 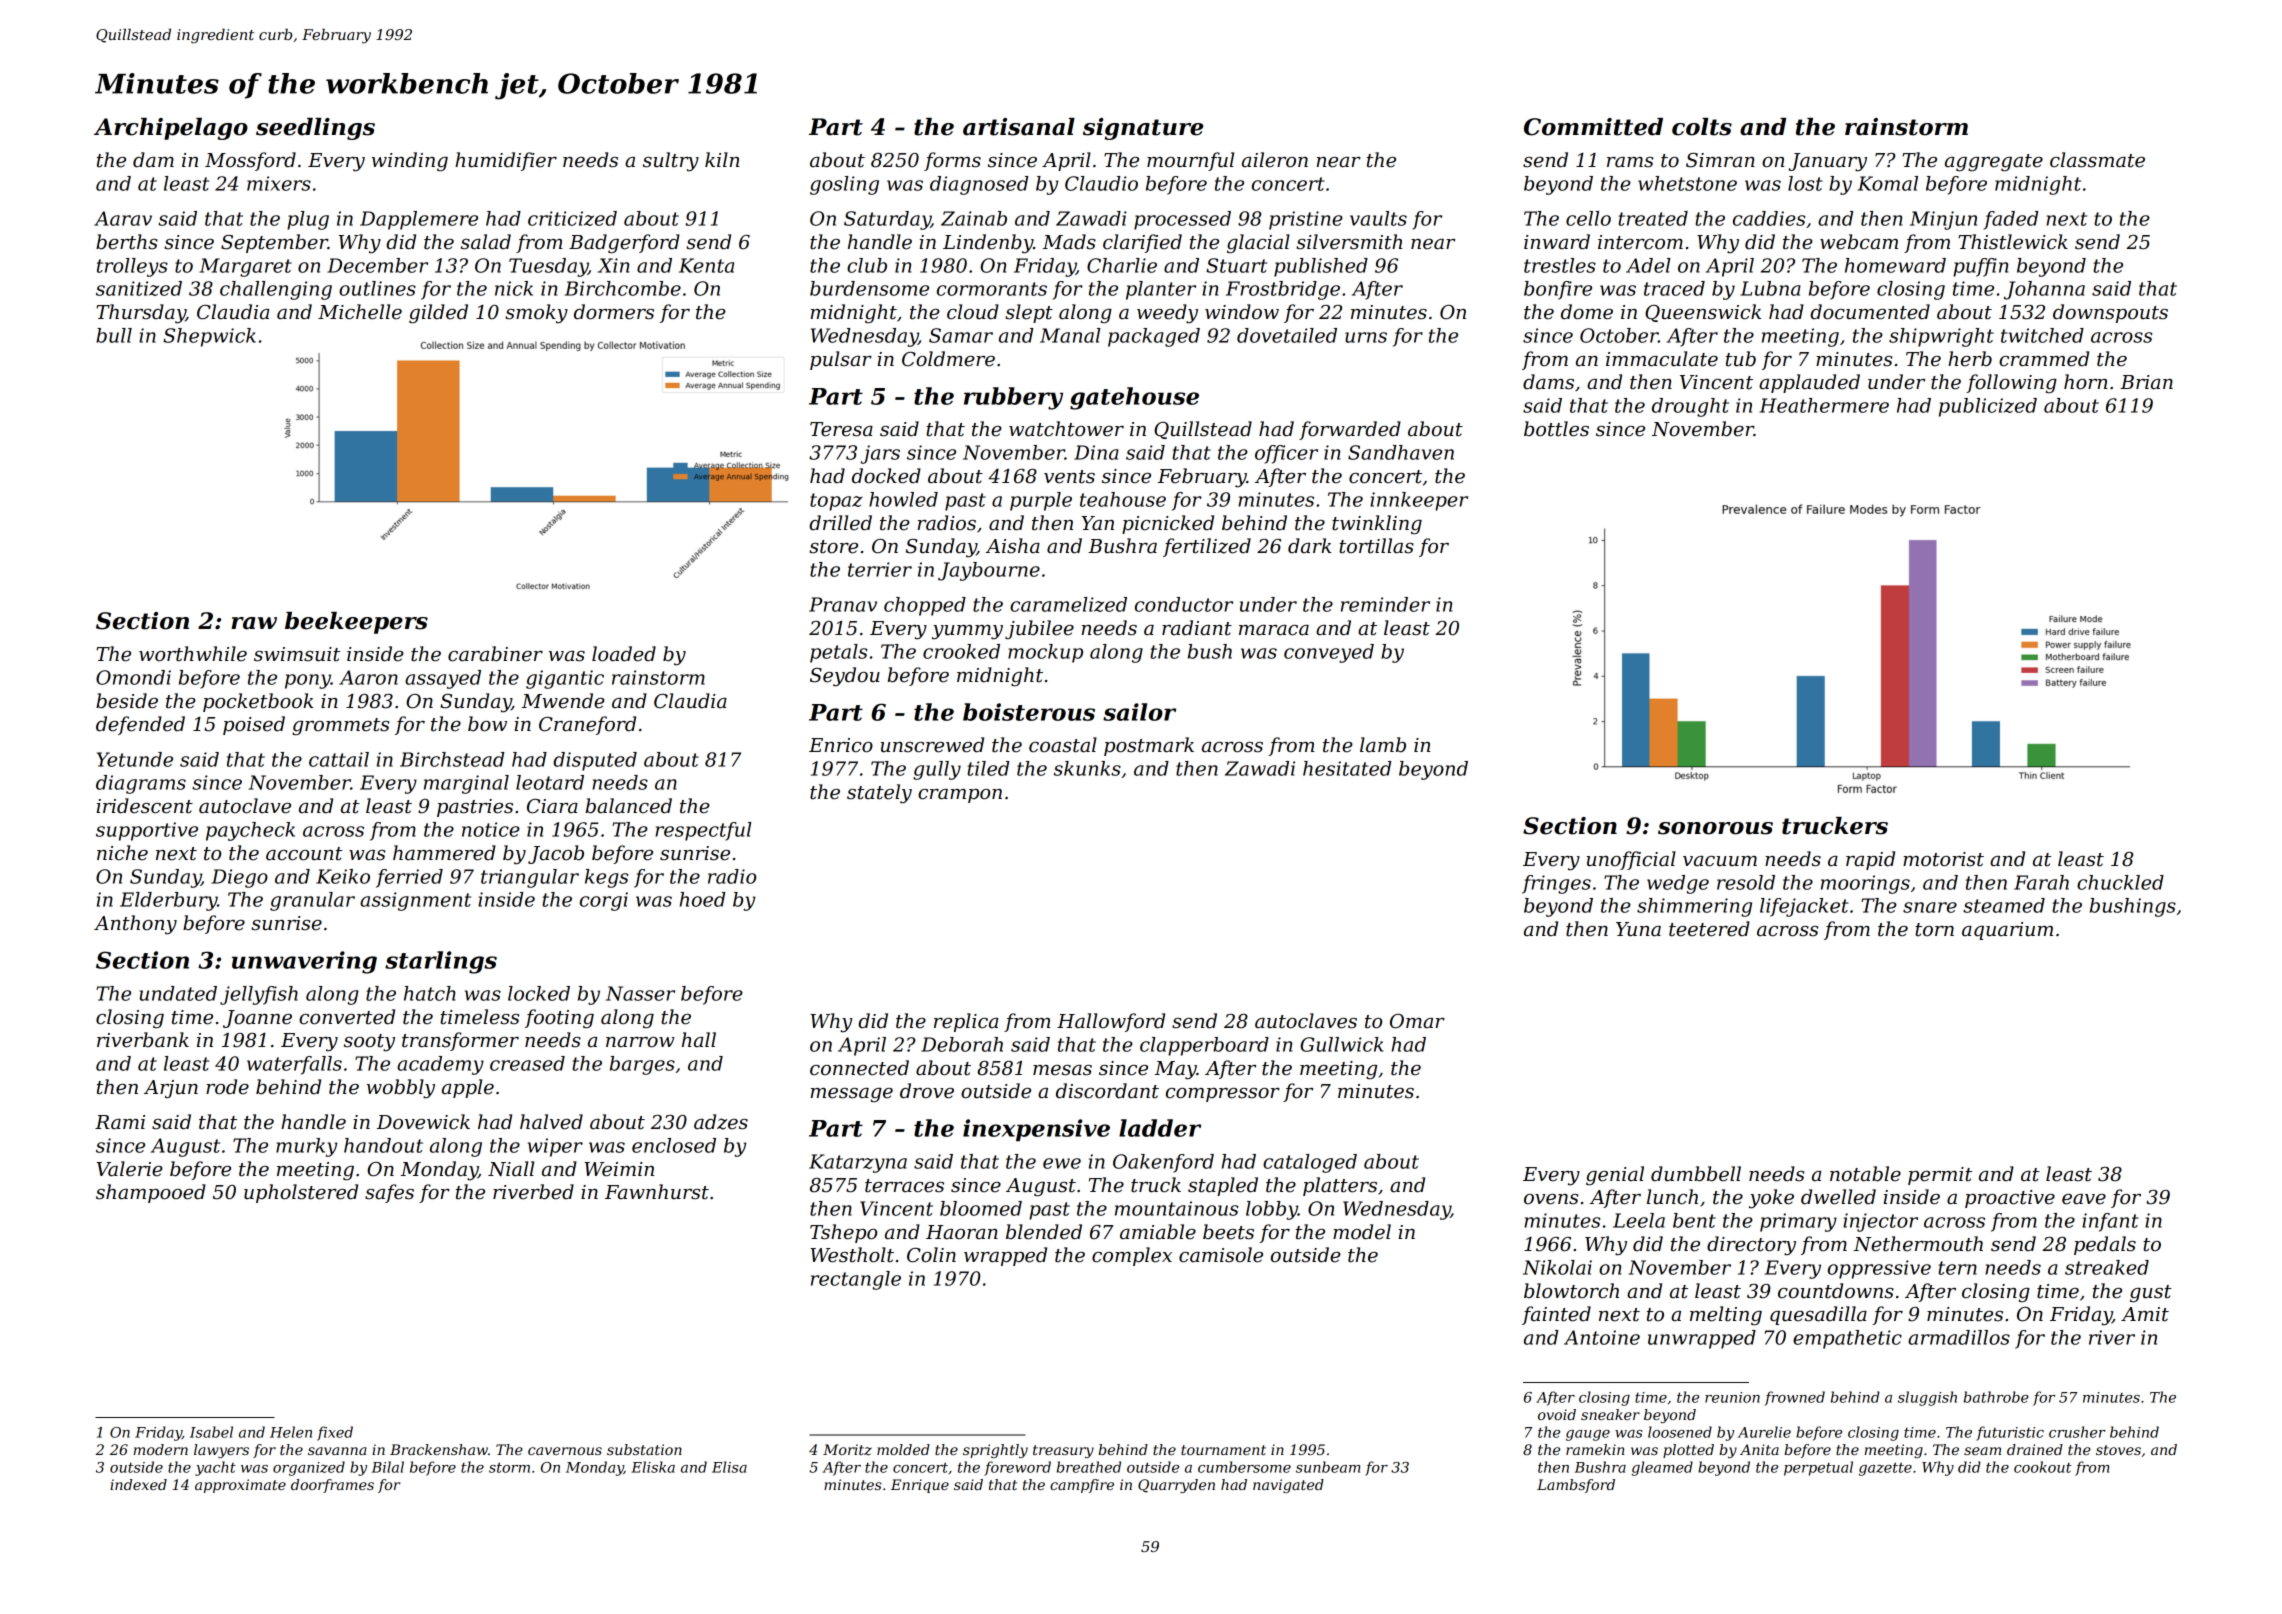 I want to click on jubilee, so click(x=1039, y=630).
